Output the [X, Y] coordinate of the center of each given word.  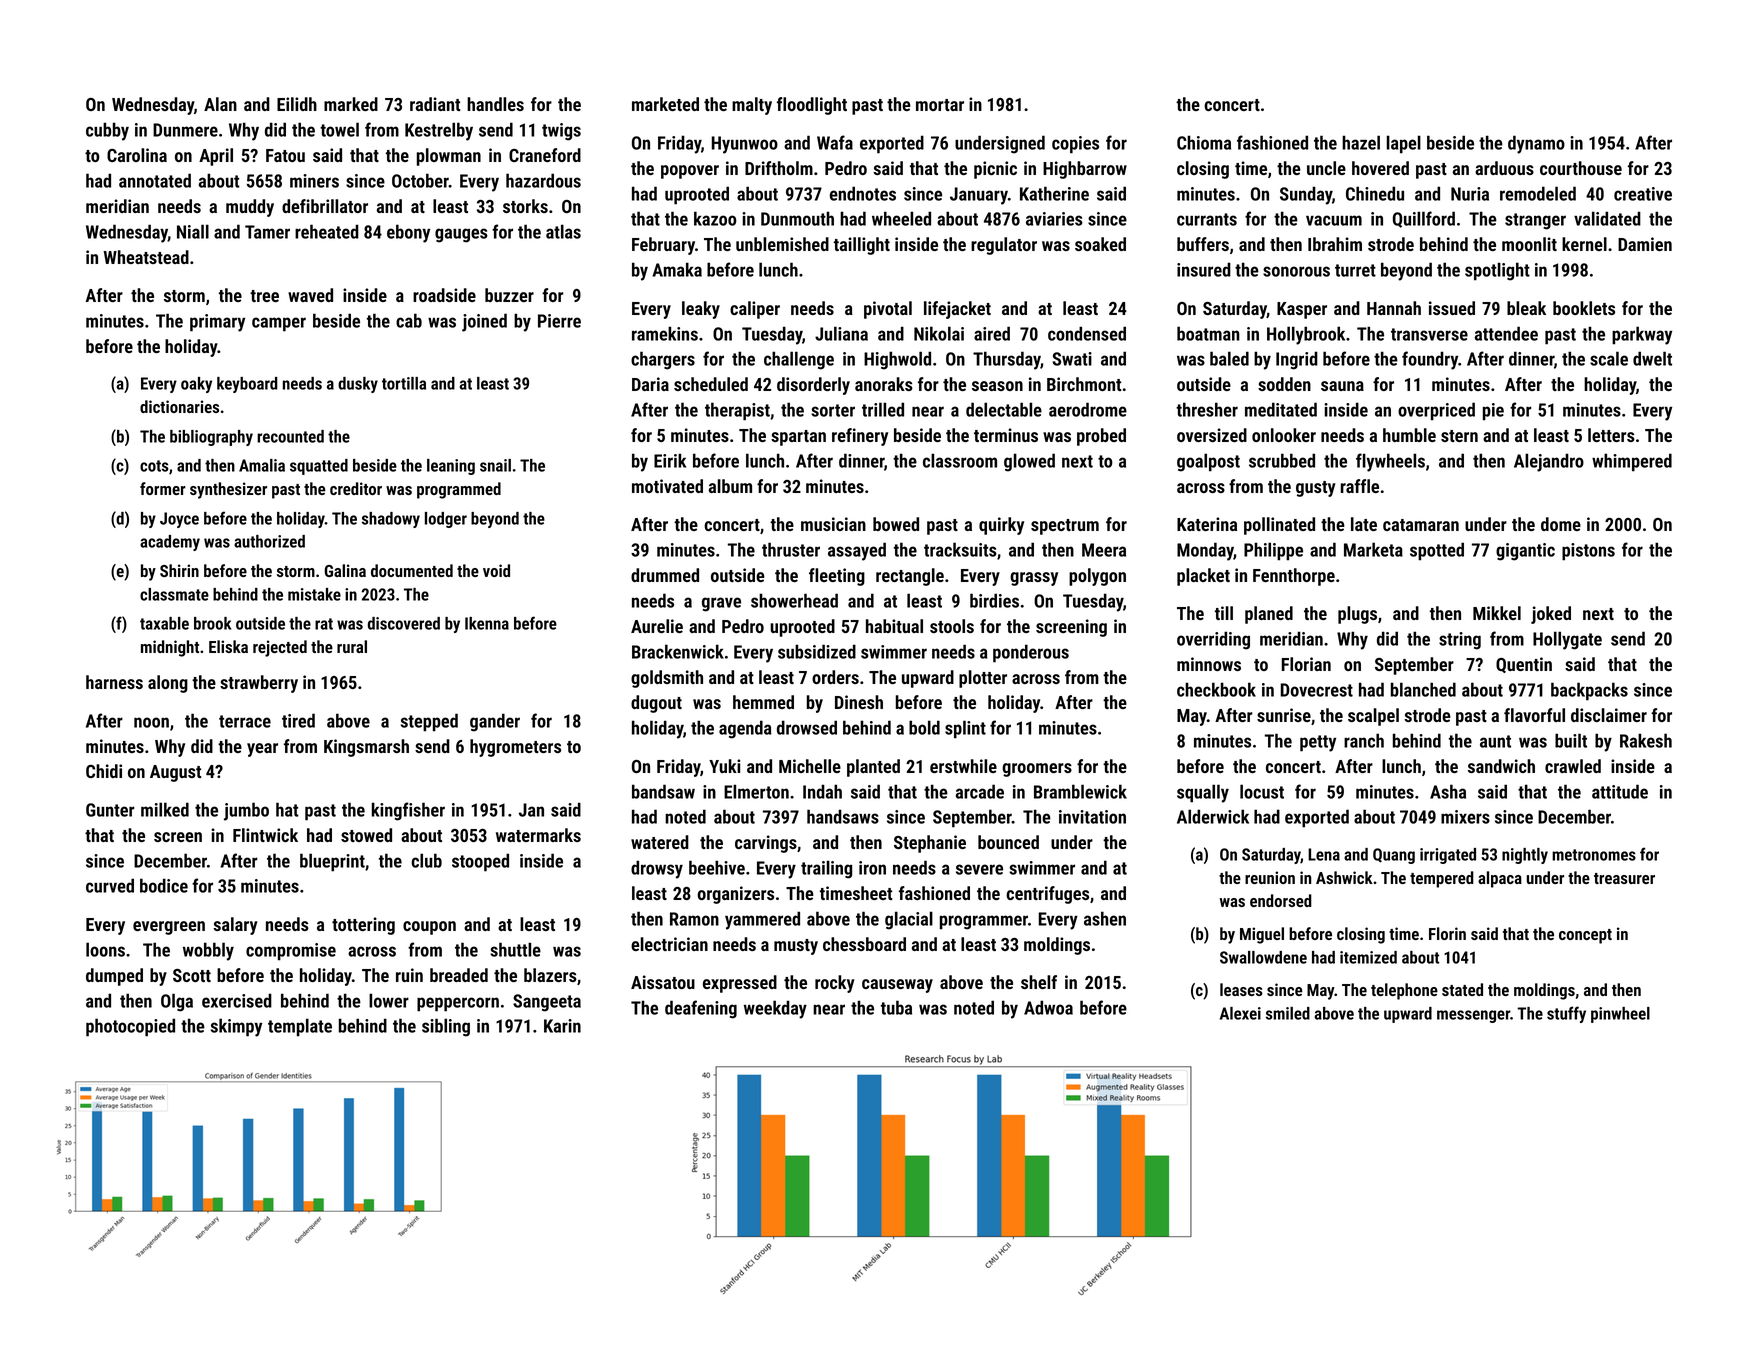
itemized [1368, 957]
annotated [155, 180]
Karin [562, 1026]
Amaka [677, 269]
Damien [1645, 244]
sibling [446, 1027]
